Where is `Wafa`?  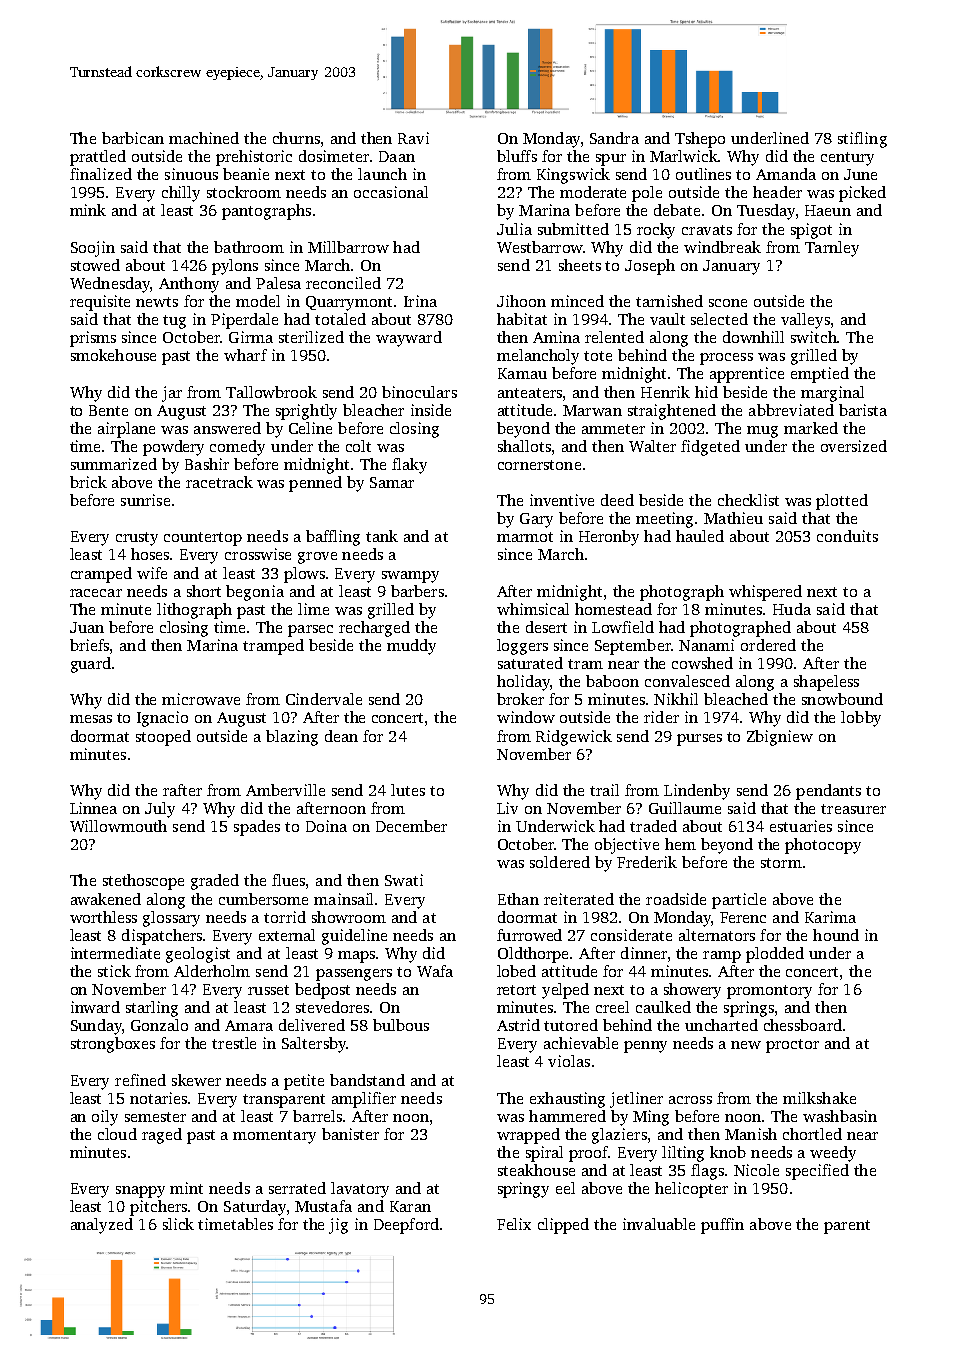
Wafa is located at coordinates (435, 971).
